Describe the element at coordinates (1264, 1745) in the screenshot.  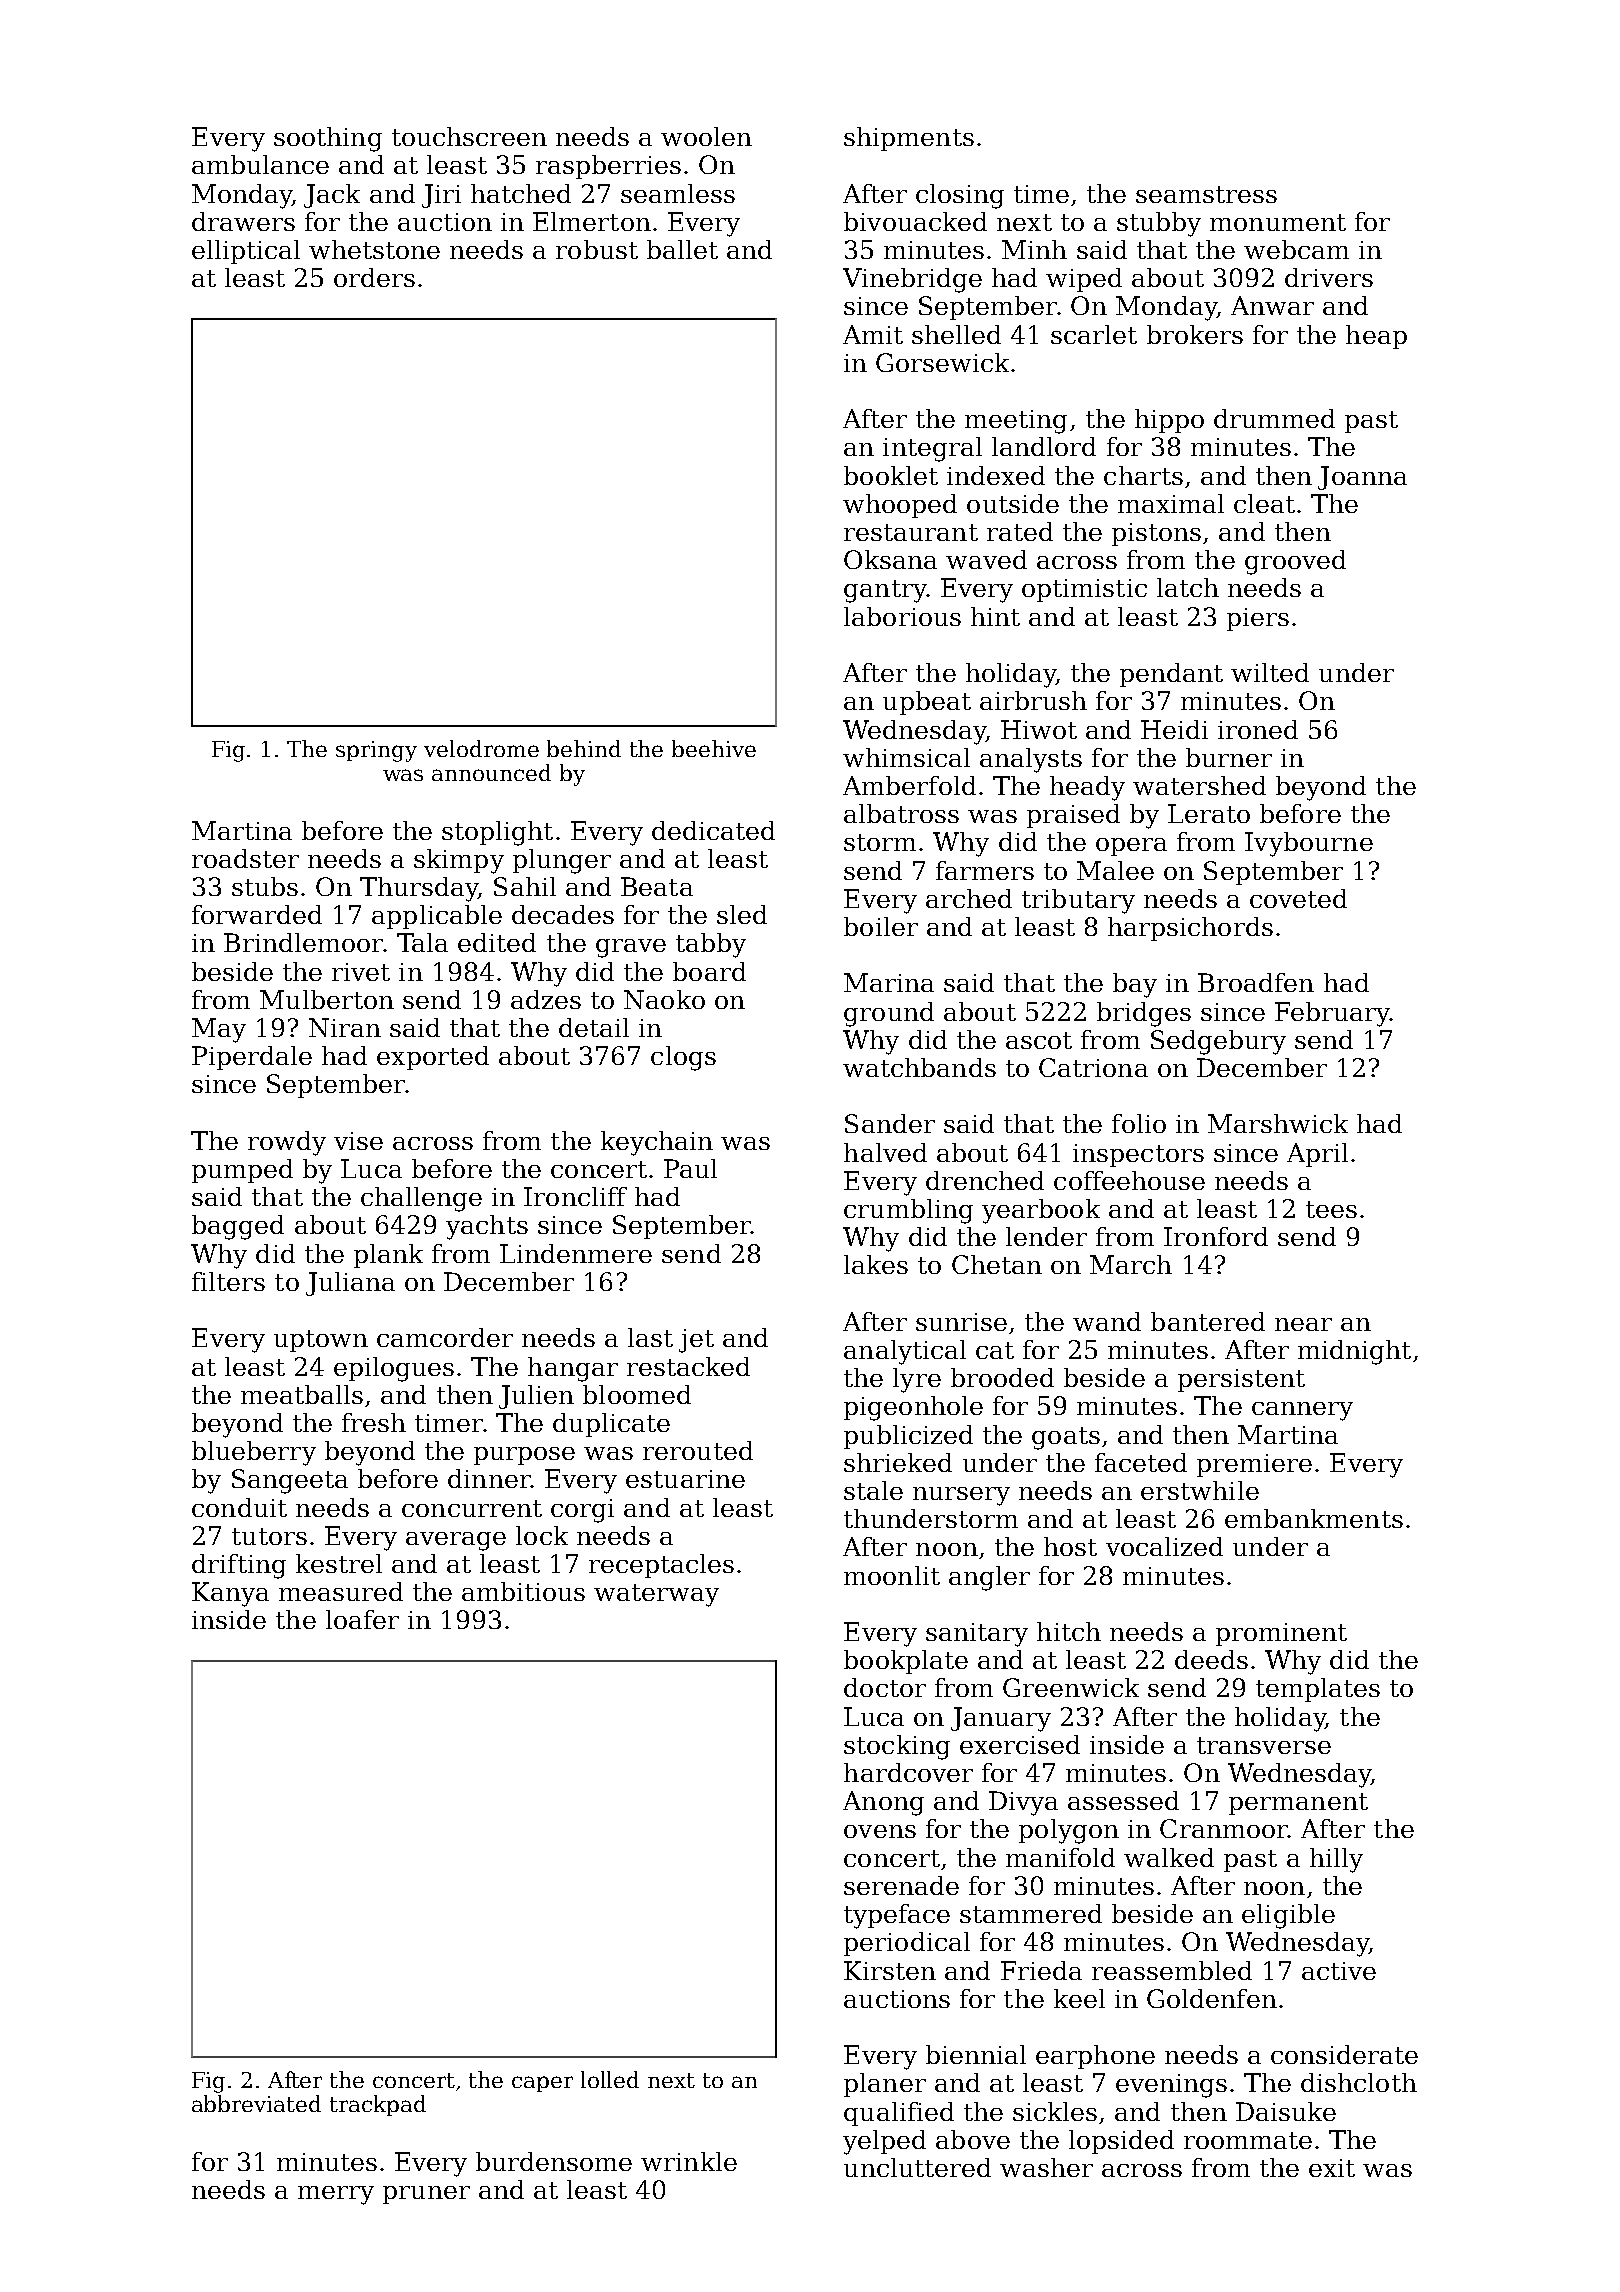
I see `transverse` at that location.
